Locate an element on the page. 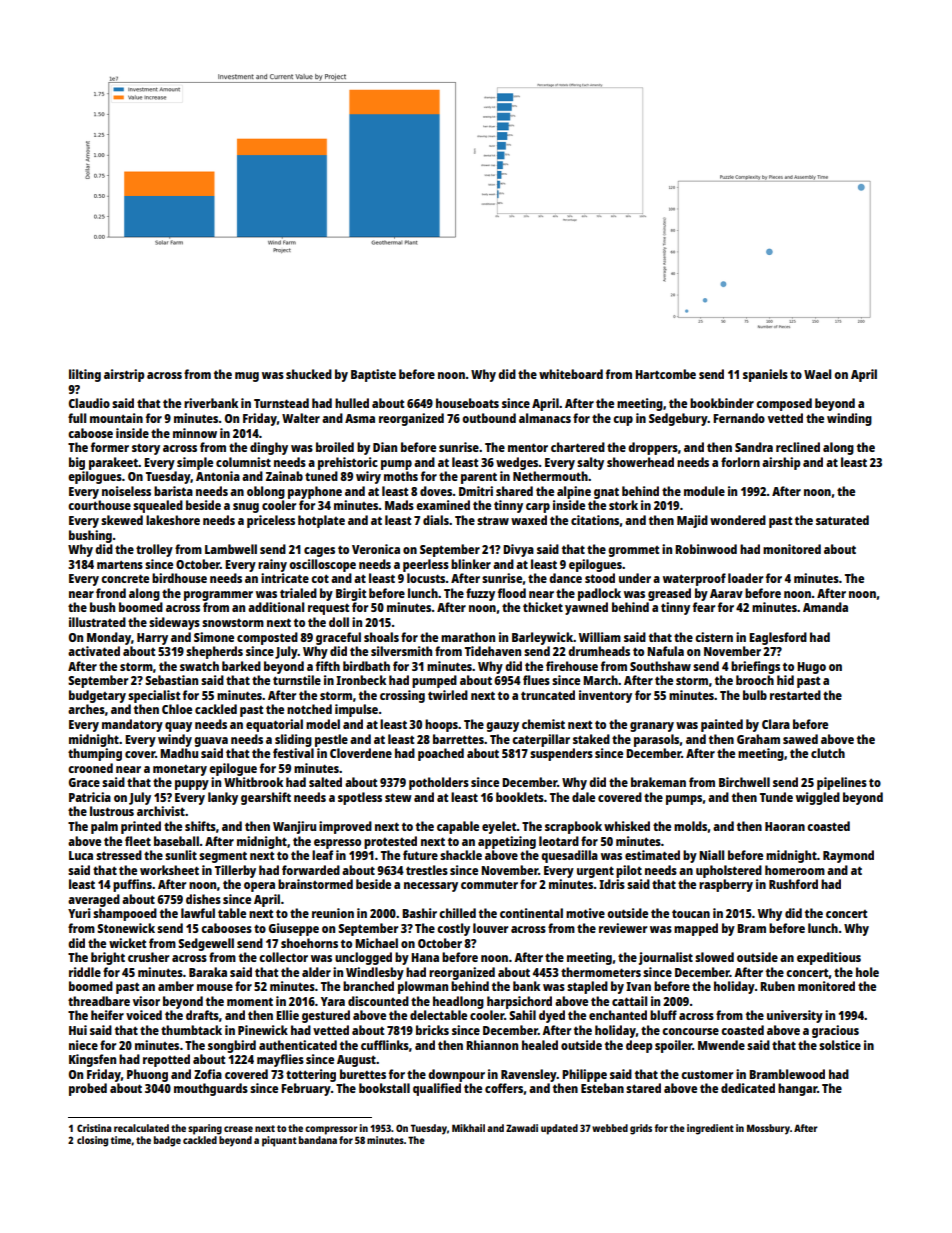 The height and width of the document is (1233, 952). dishes is located at coordinates (203, 899).
